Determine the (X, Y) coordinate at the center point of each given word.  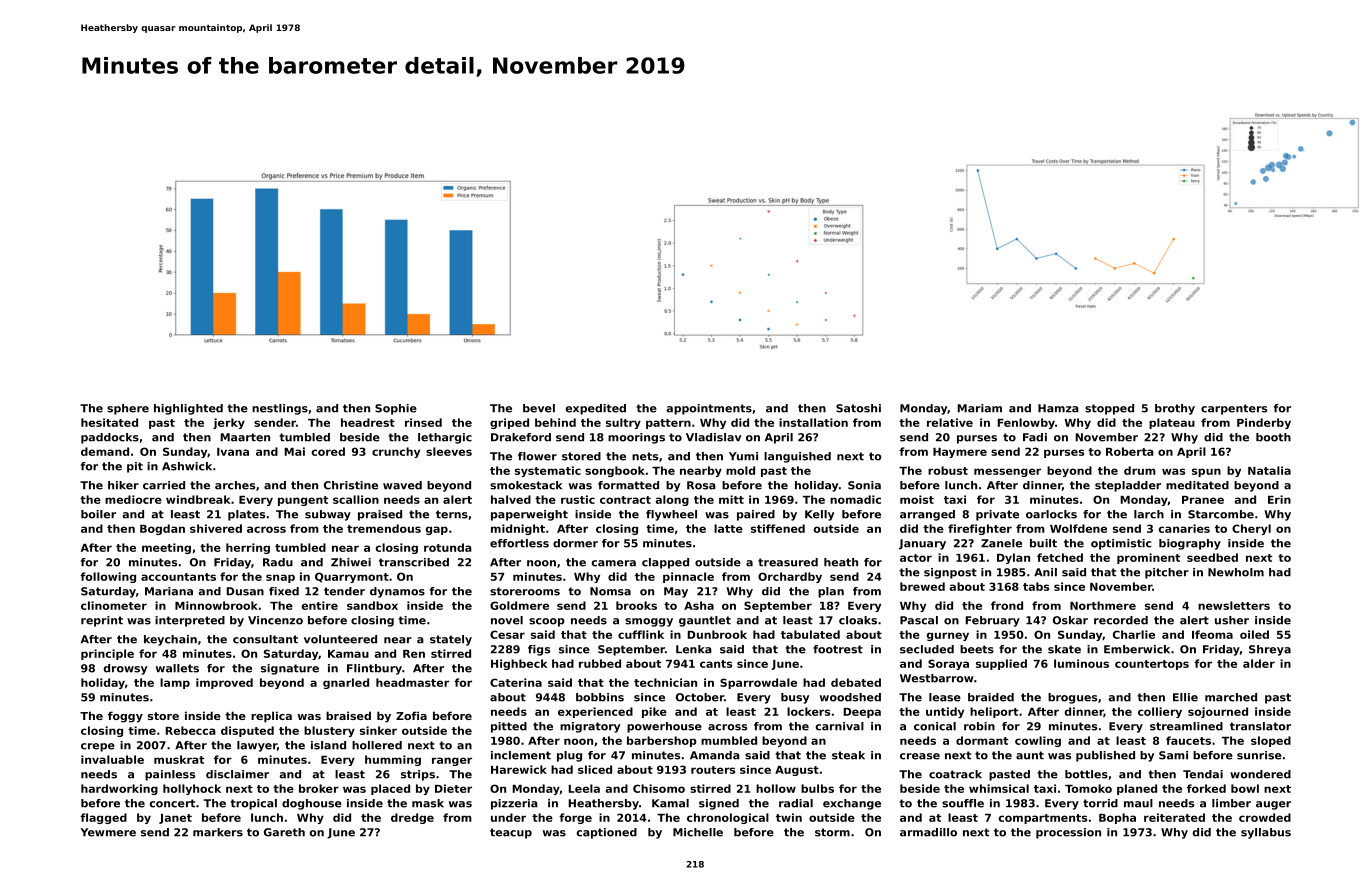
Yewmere (108, 832)
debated (856, 682)
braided (991, 697)
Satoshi (858, 408)
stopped (1109, 409)
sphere (128, 409)
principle (107, 654)
